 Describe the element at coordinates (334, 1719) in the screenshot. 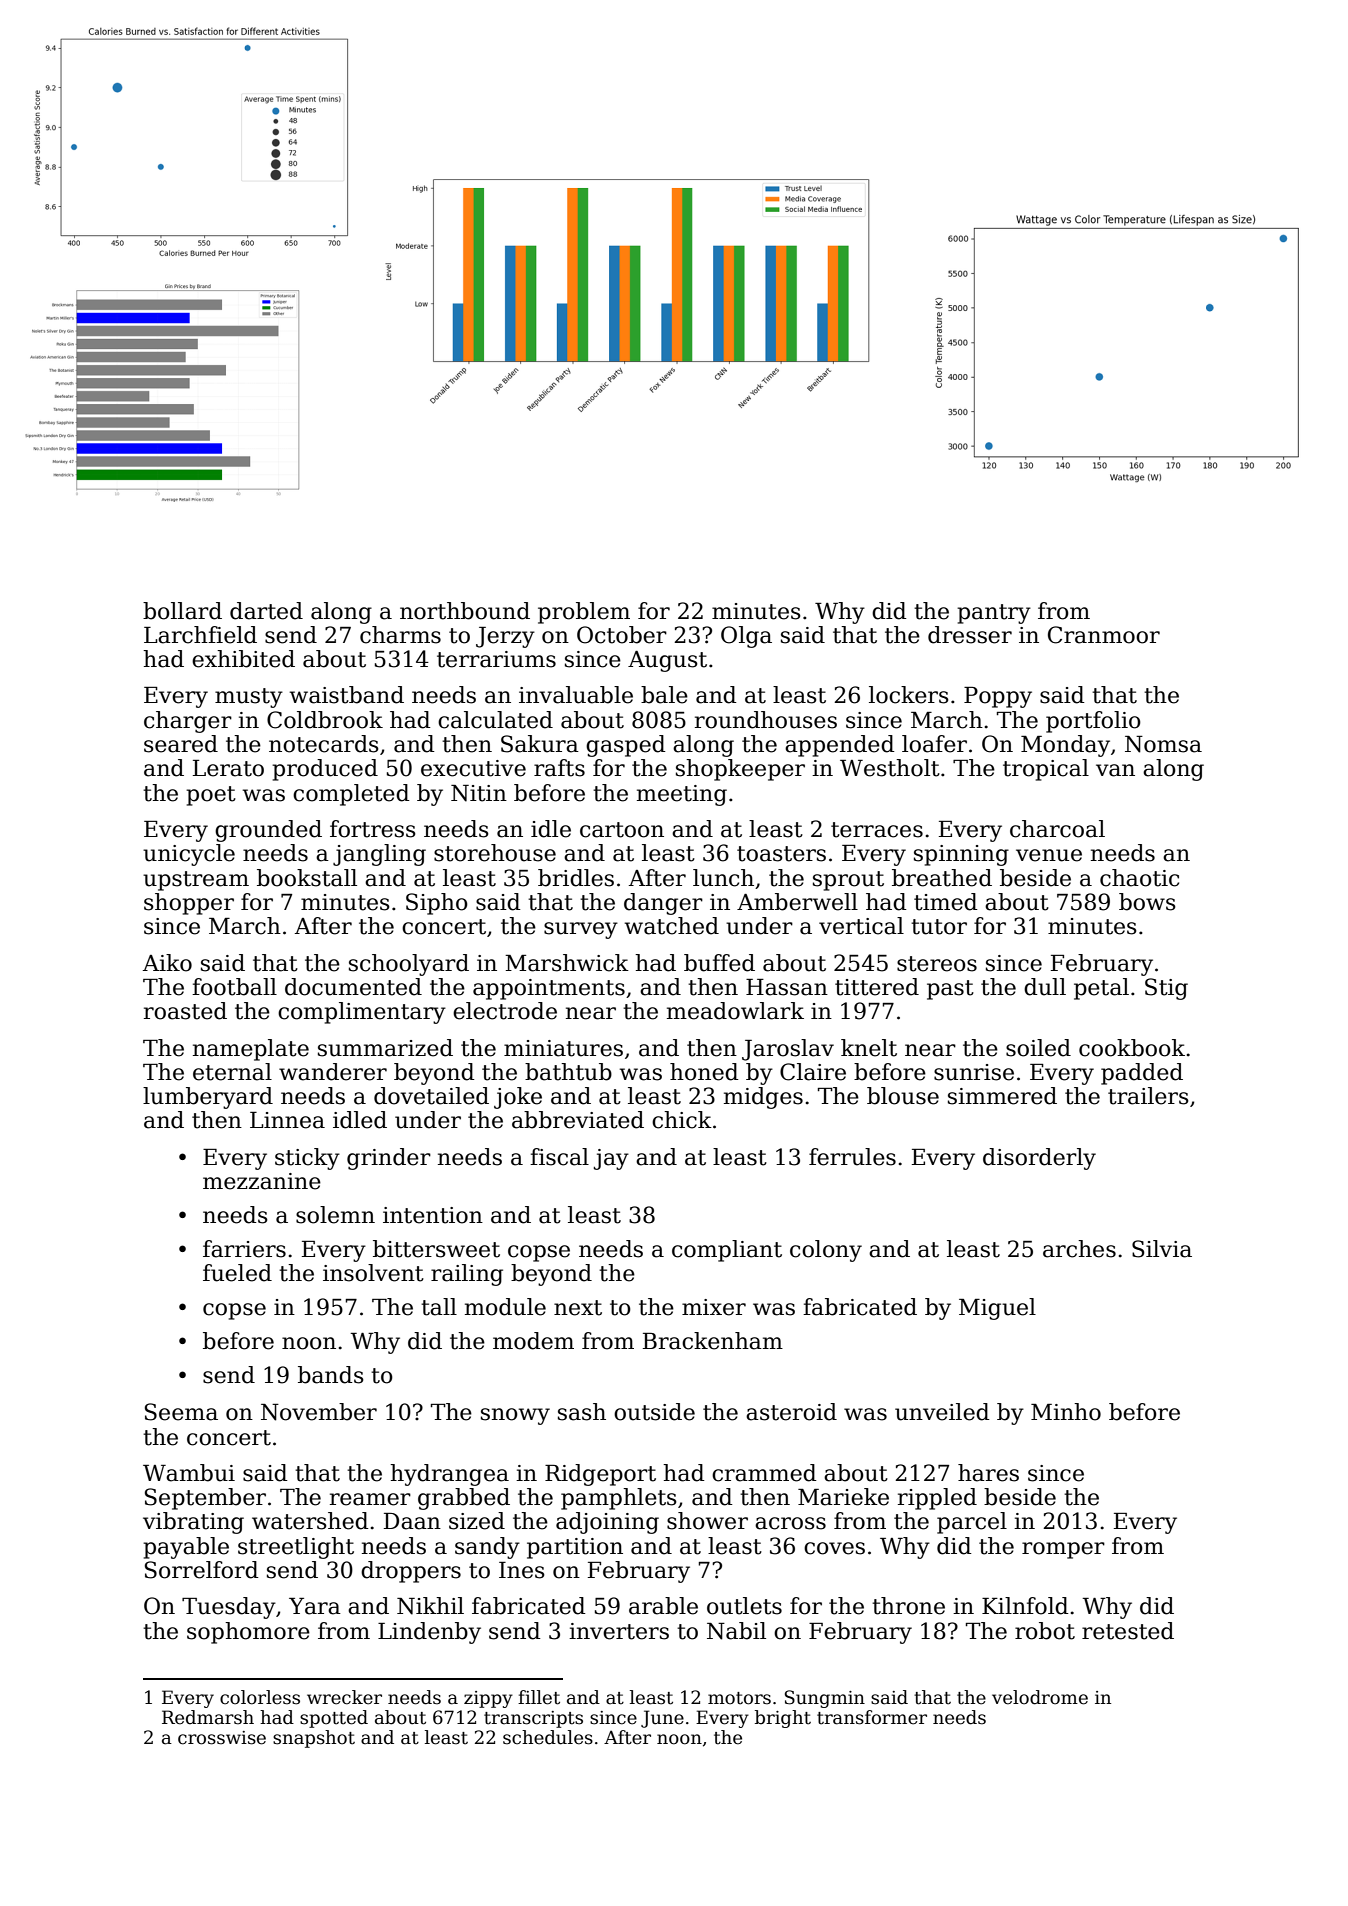

I see `spotted` at that location.
